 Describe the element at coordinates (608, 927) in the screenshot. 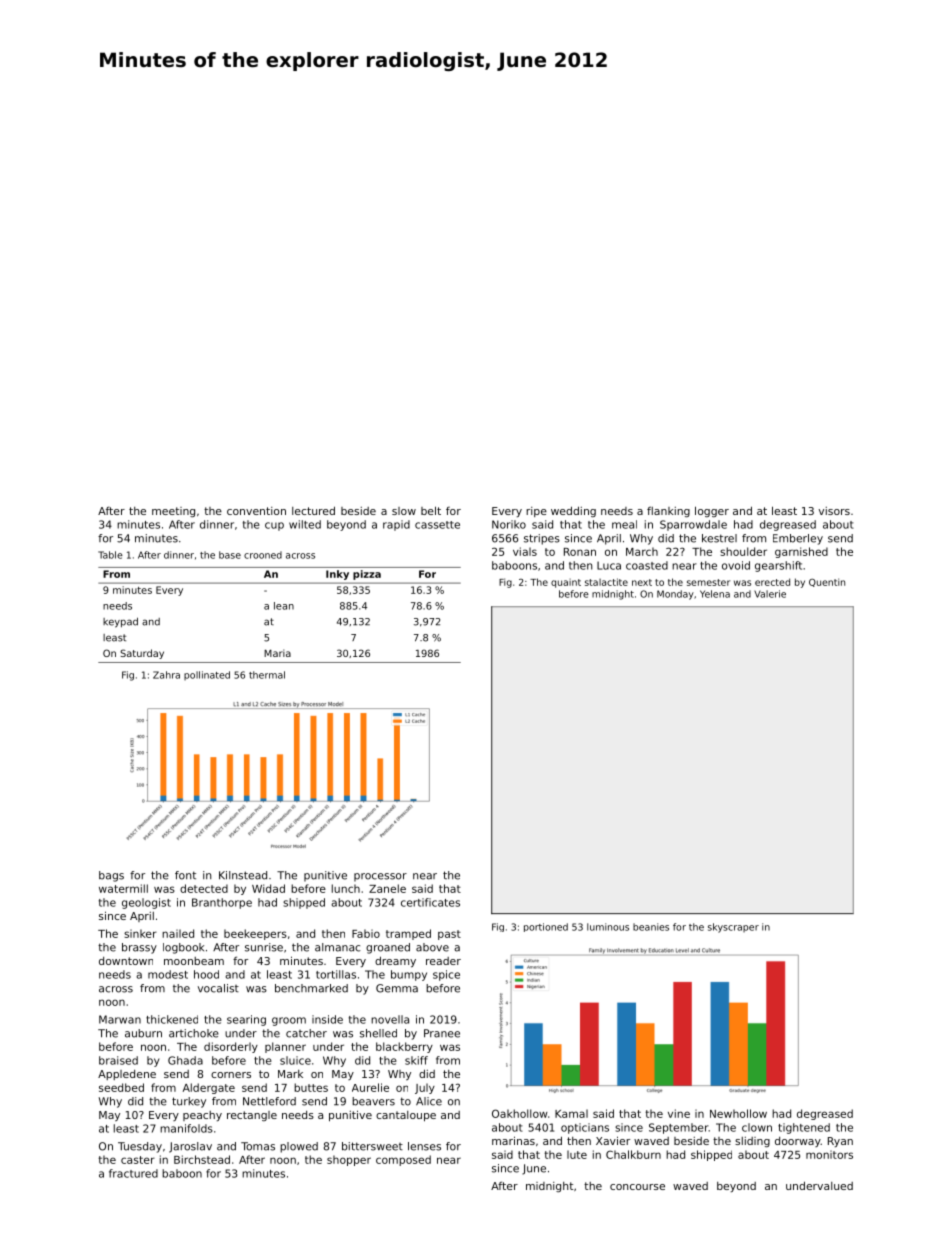

I see `luminous` at that location.
